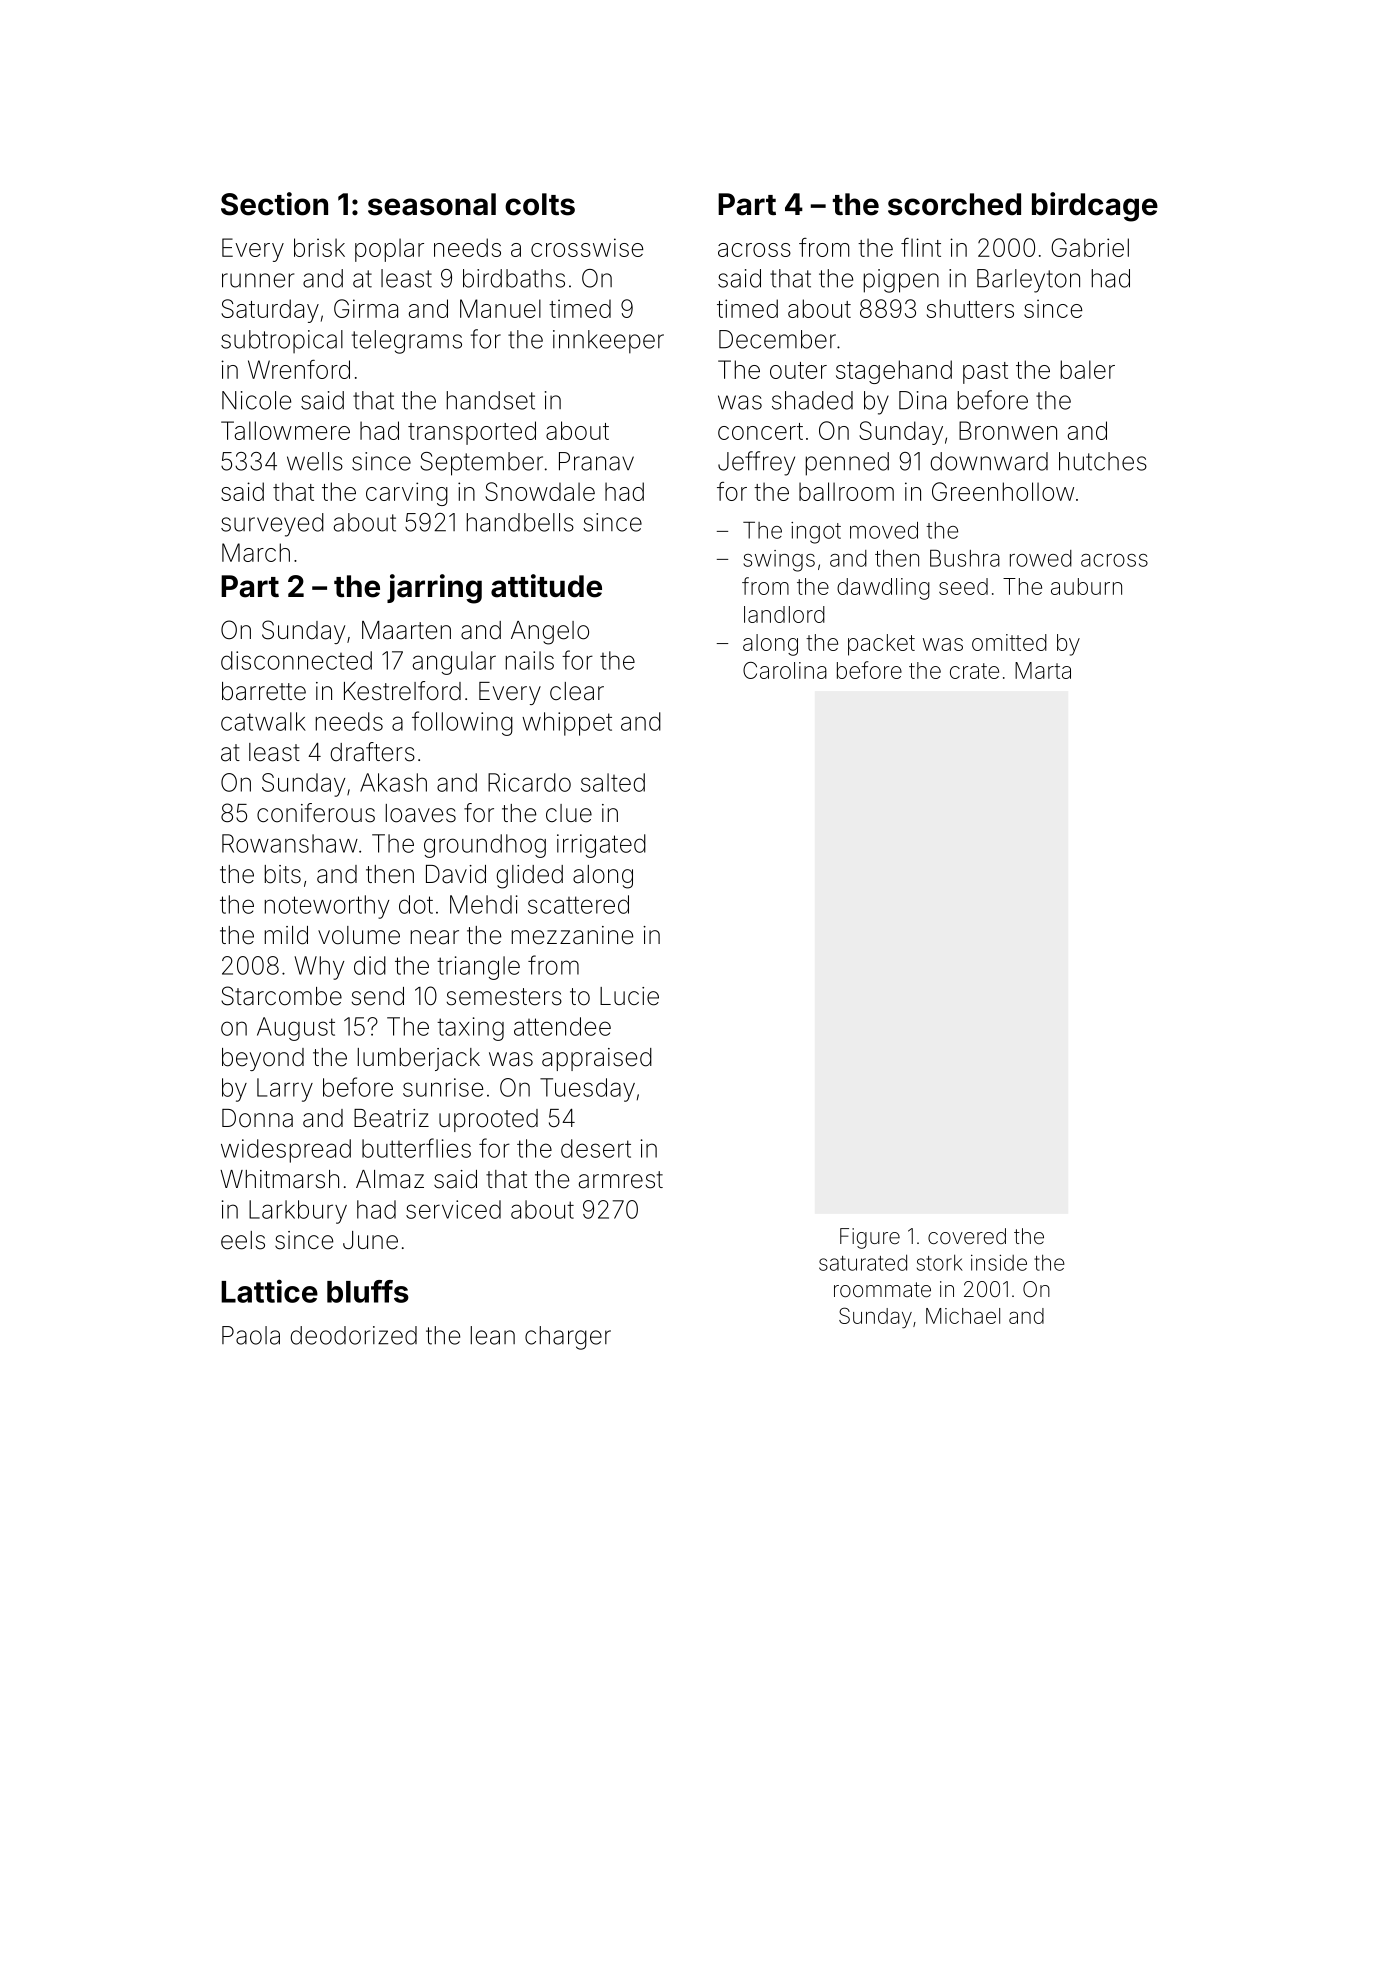 The width and height of the image is (1386, 1969). I want to click on jarring, so click(434, 589).
